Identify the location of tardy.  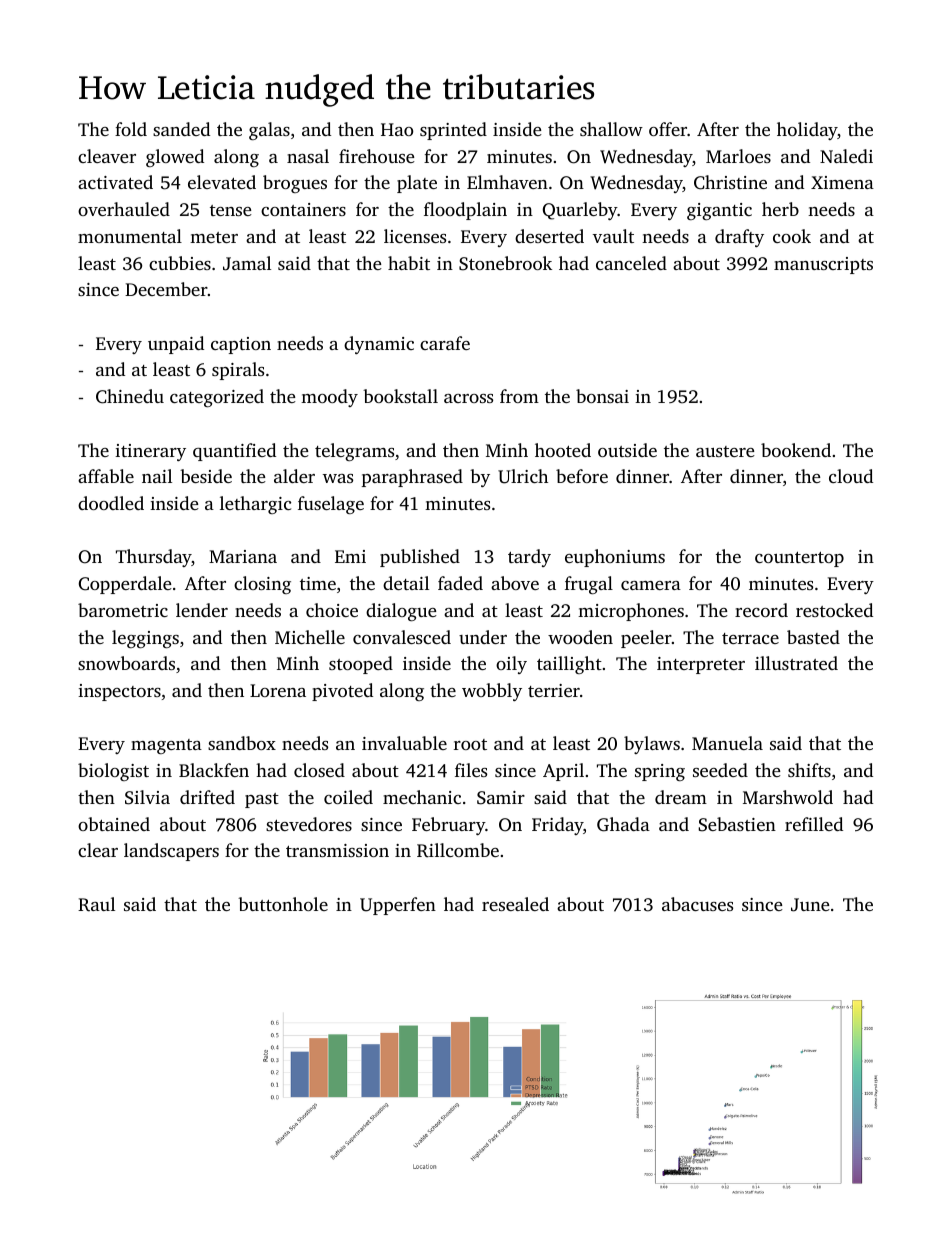
(529, 558).
